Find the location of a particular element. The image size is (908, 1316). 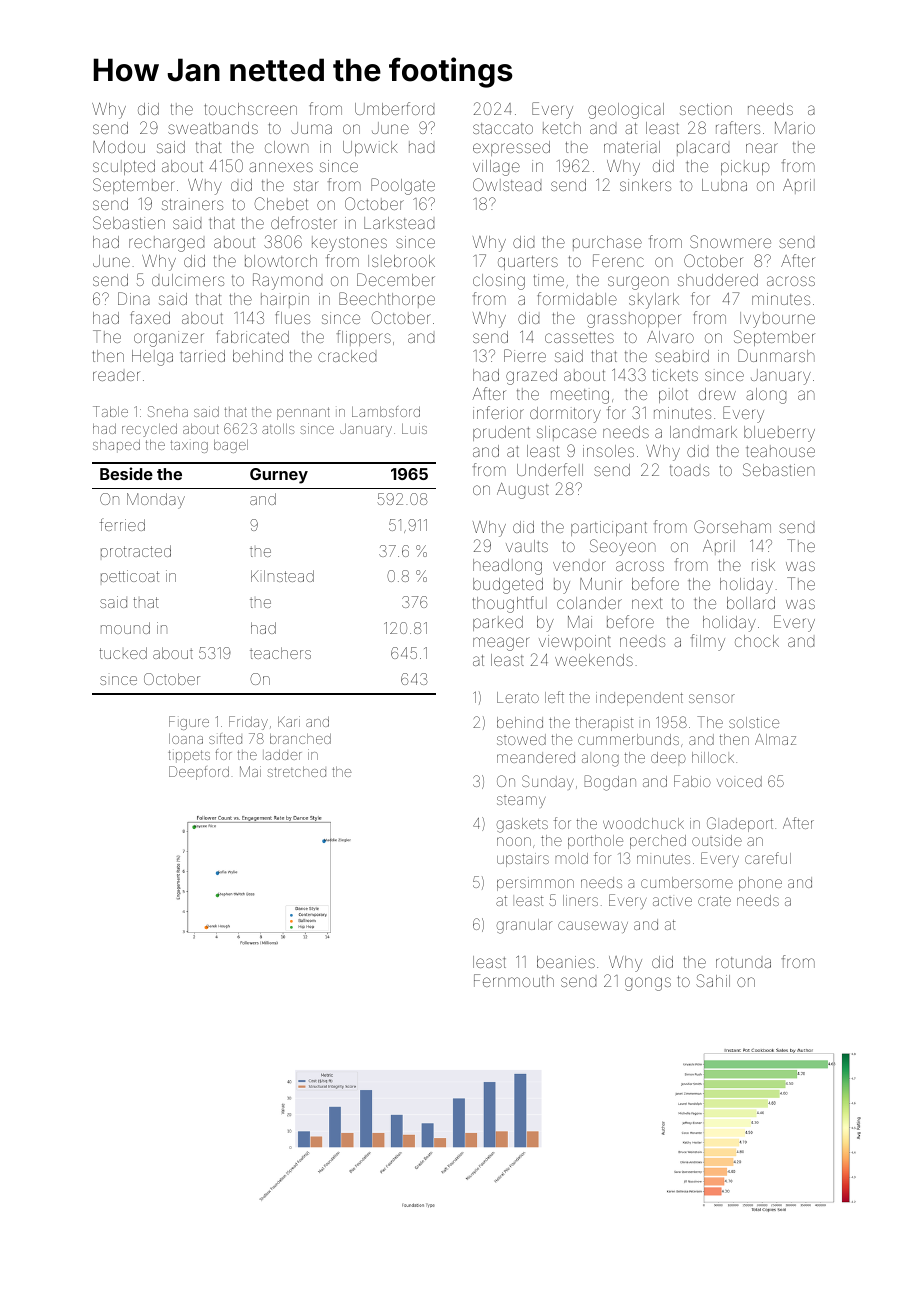

therapist is located at coordinates (604, 724).
